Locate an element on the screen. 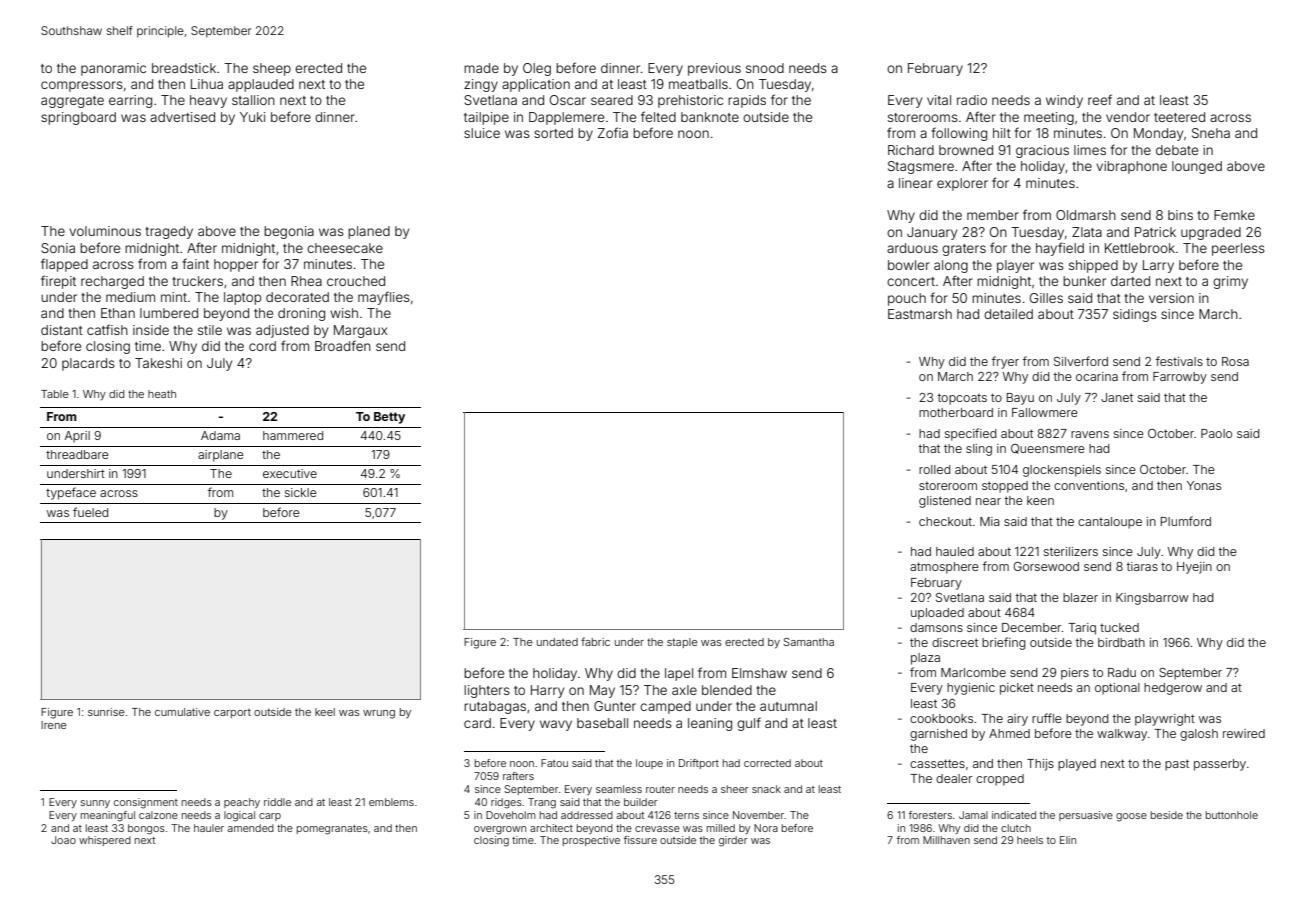 This screenshot has width=1308, height=924. reef is located at coordinates (1100, 99).
